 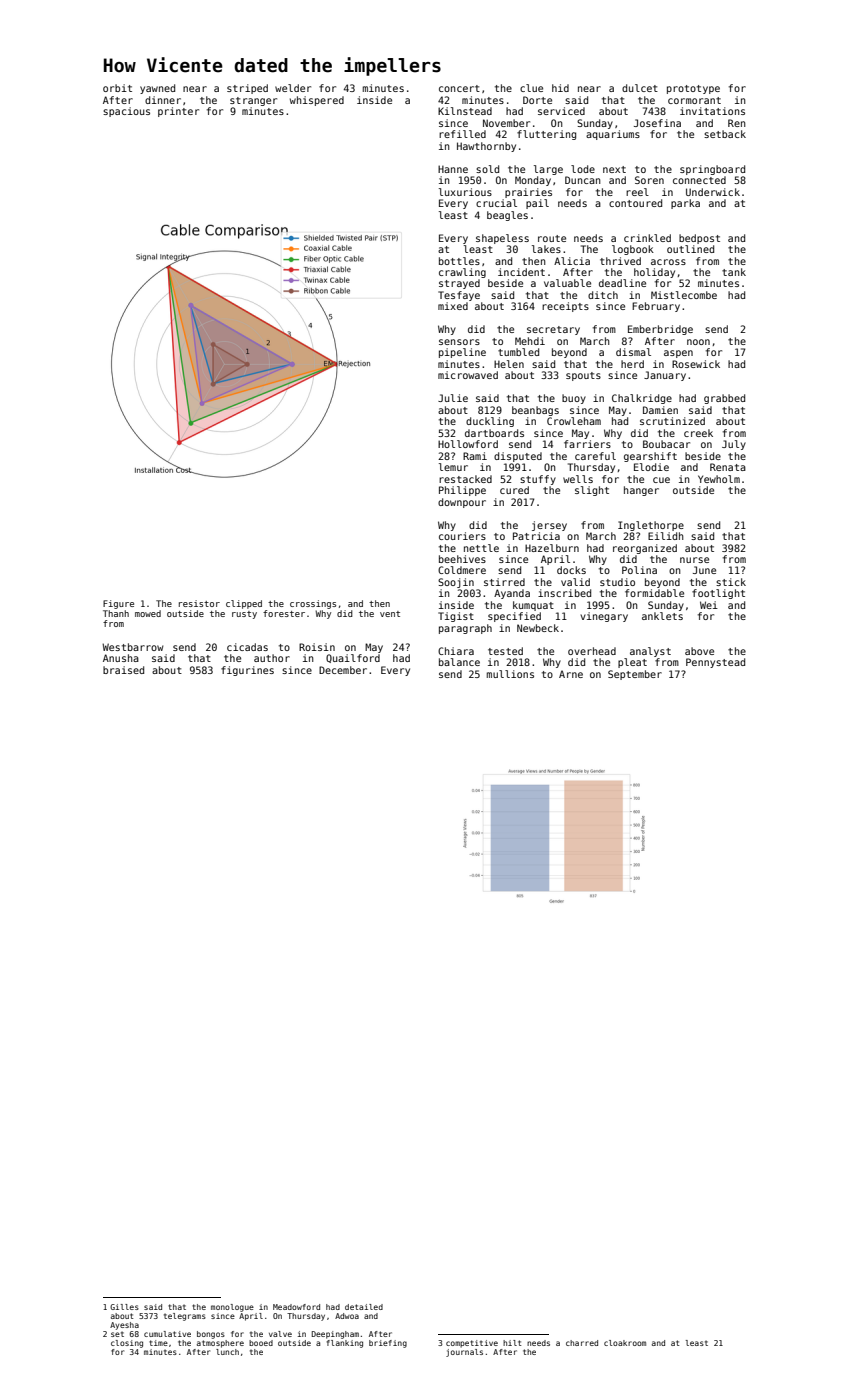 I want to click on journals, so click(x=464, y=1353).
